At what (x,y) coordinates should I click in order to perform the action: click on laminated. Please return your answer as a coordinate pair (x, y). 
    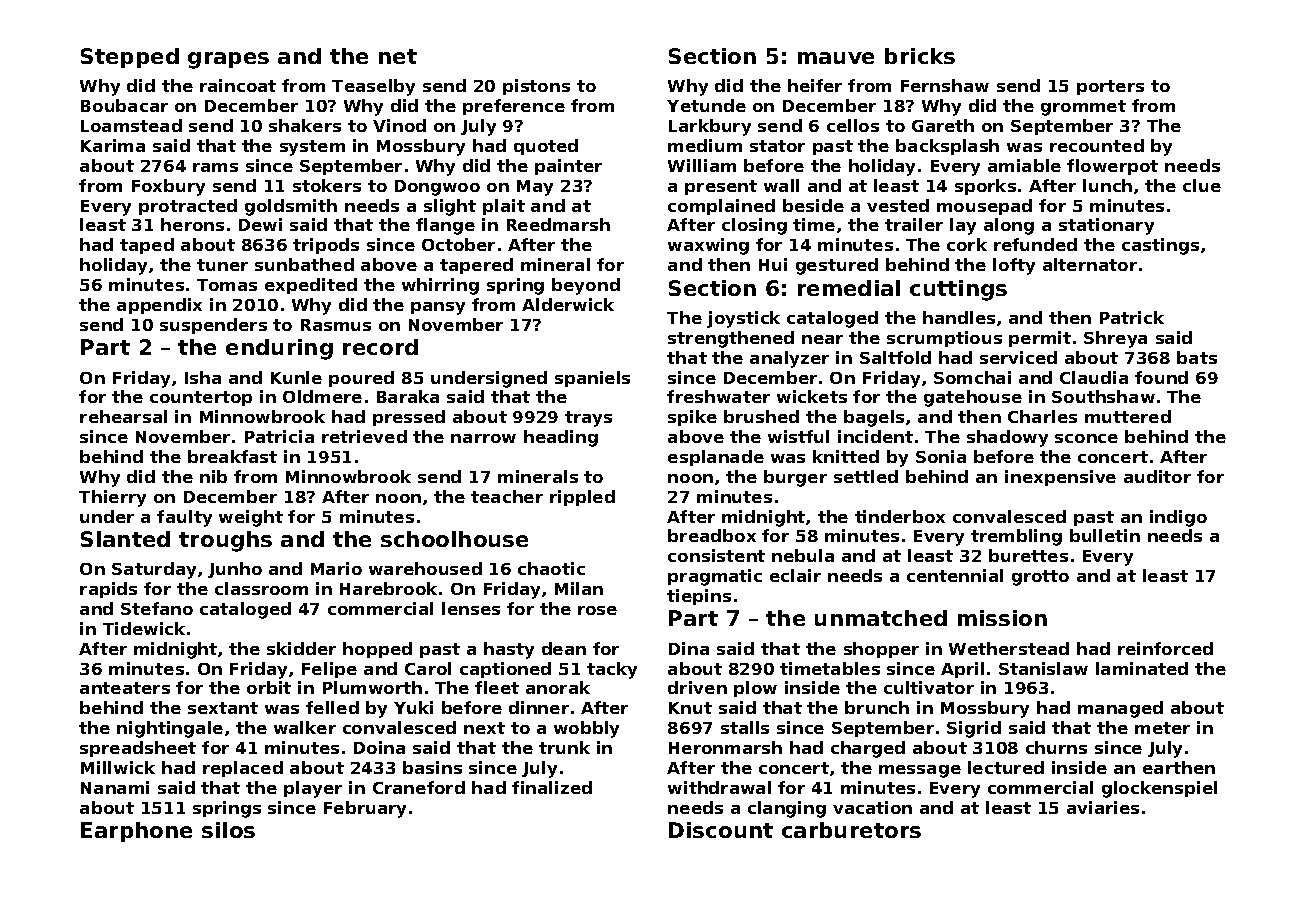
    Looking at the image, I should click on (1142, 668).
